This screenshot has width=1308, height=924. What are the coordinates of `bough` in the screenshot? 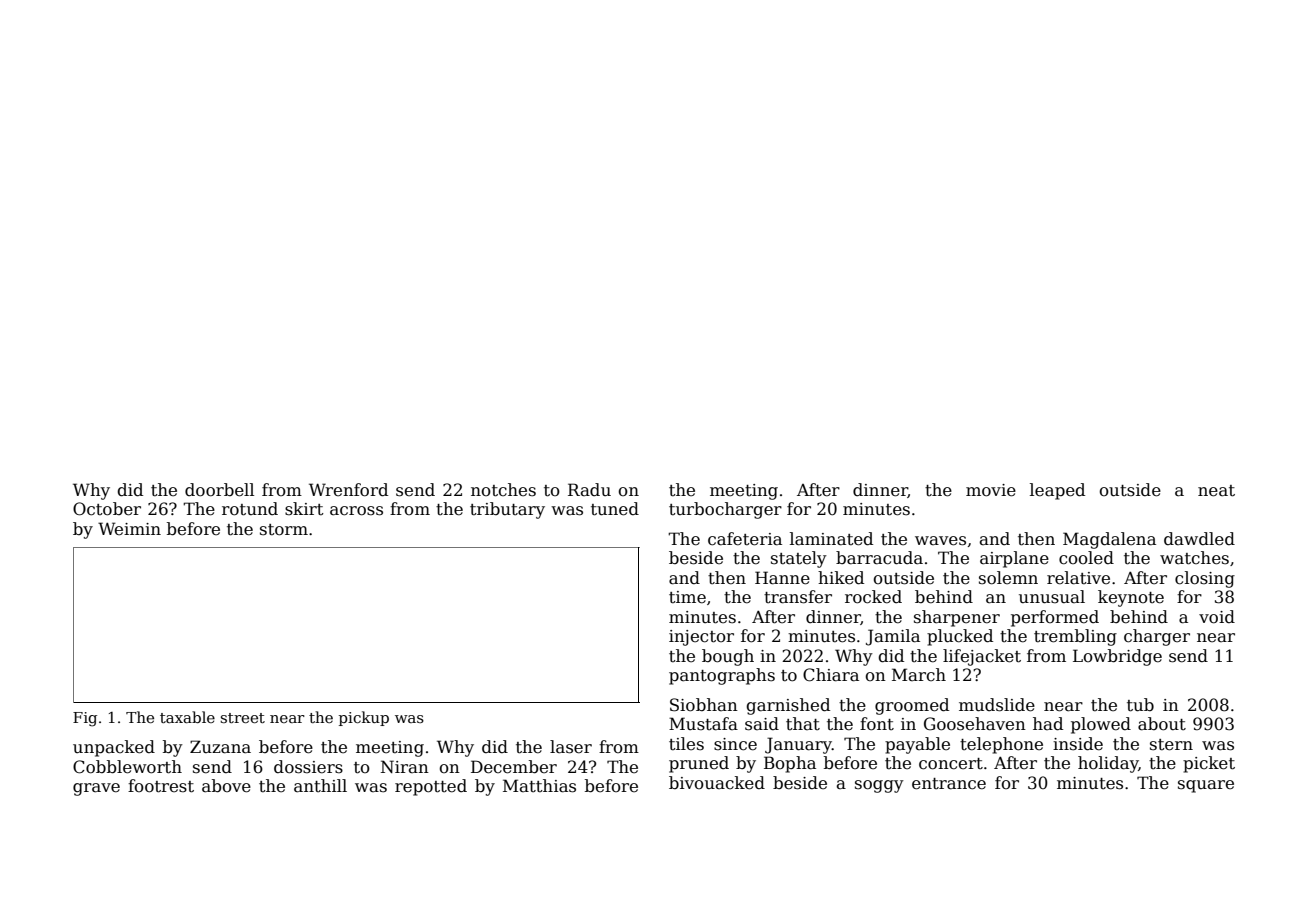 It's located at (728, 657).
